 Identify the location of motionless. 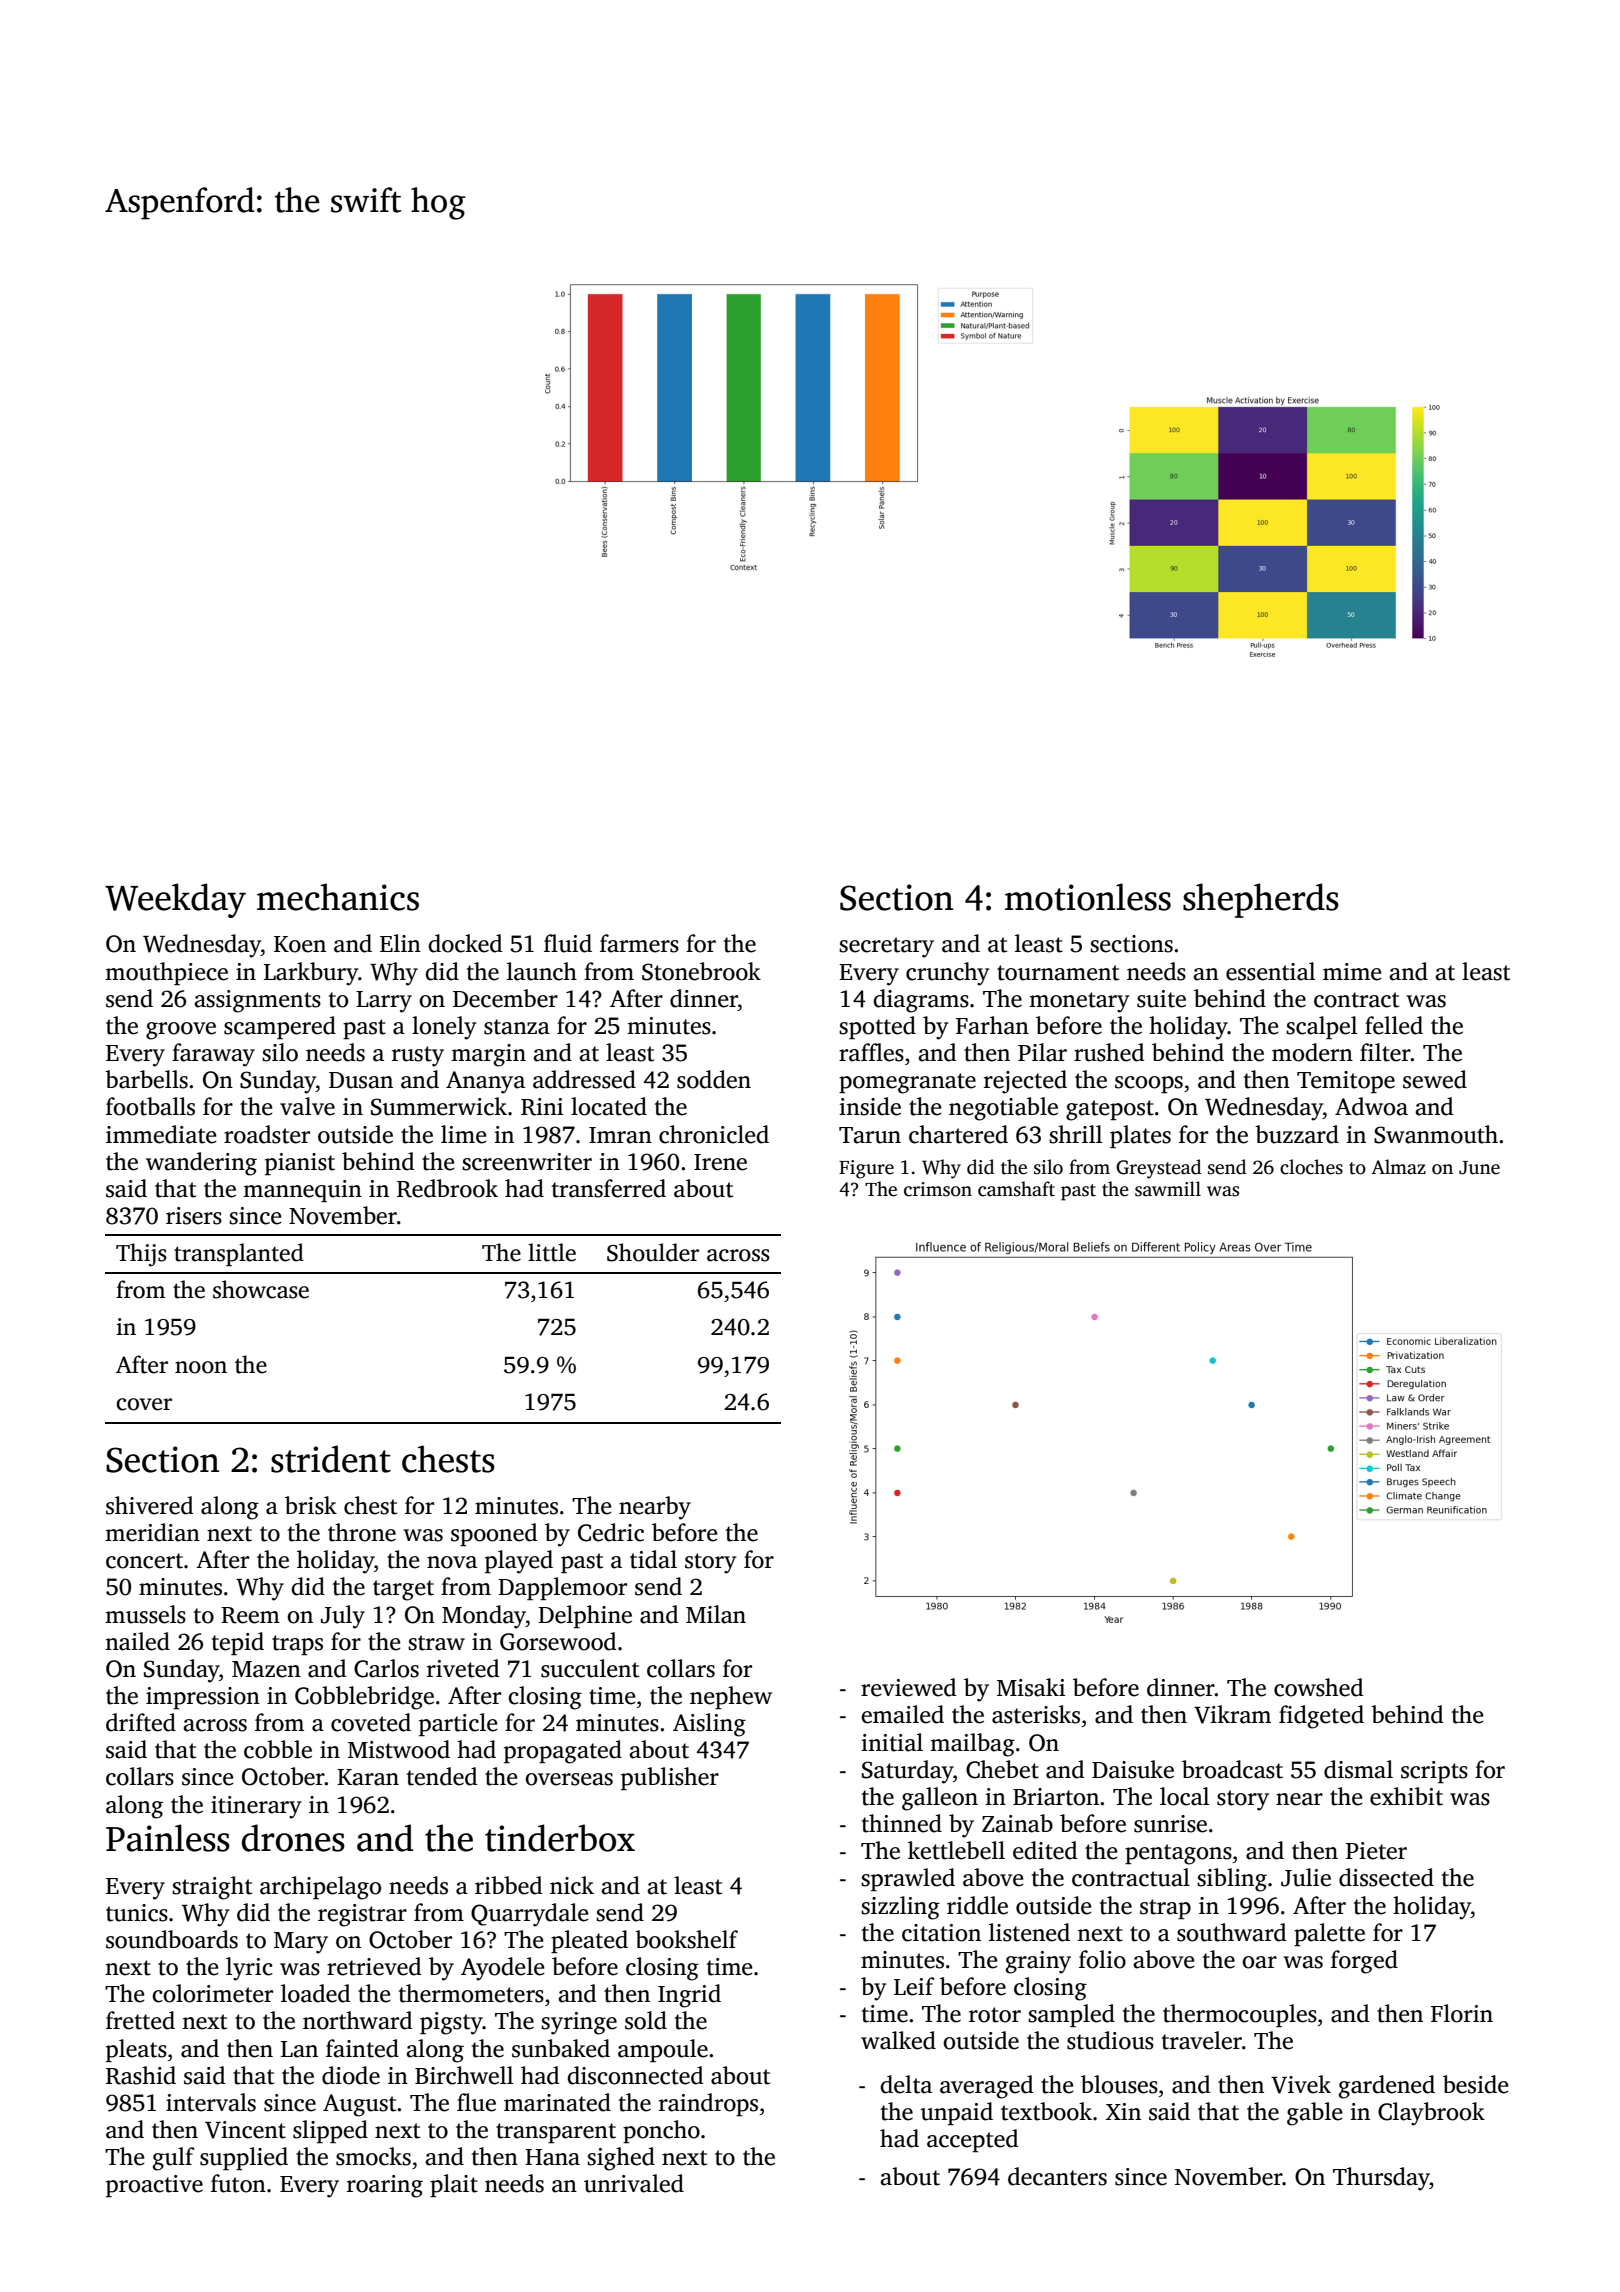
(1088, 897).
